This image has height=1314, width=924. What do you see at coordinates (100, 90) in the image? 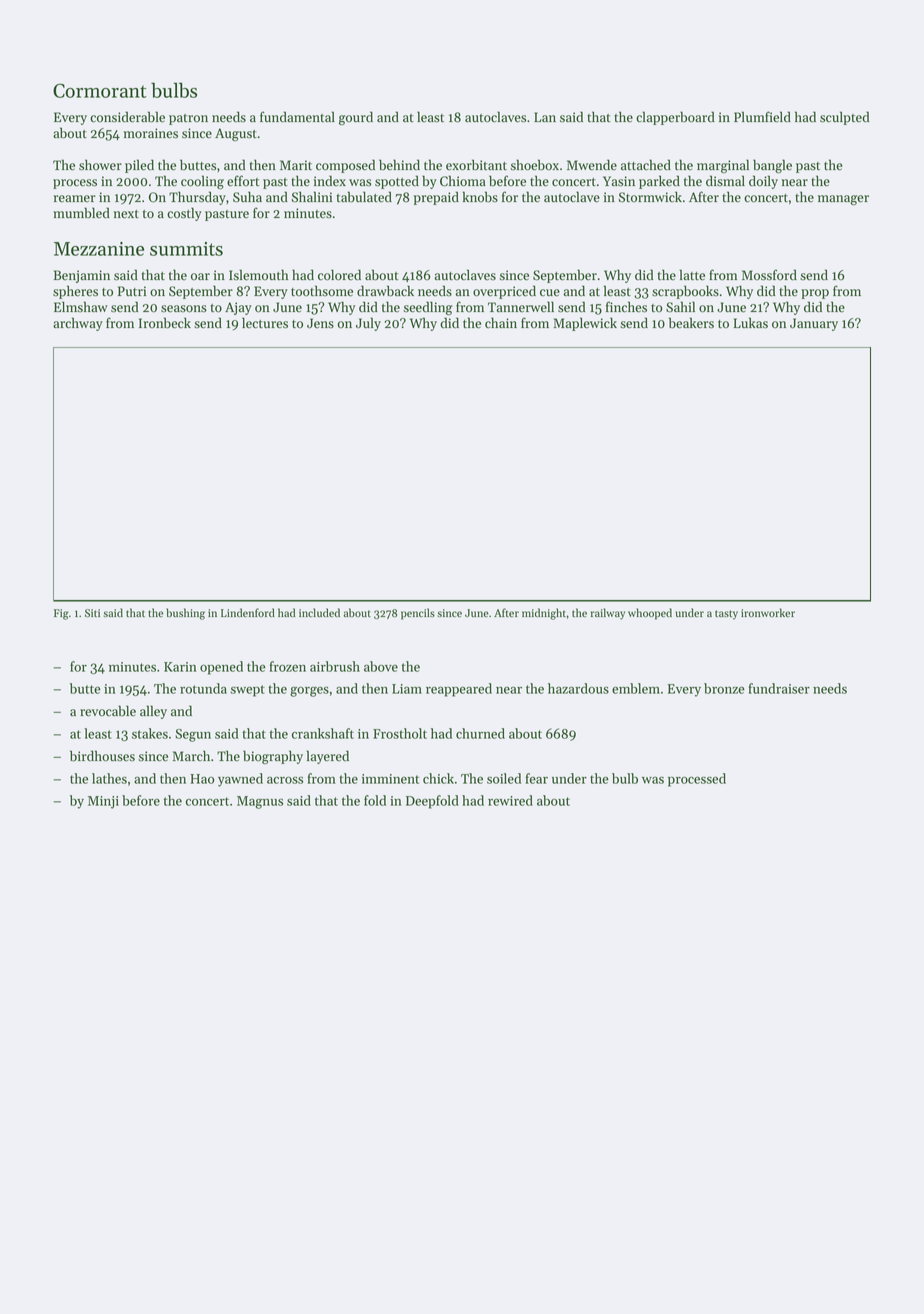
I see `Cormorant` at bounding box center [100, 90].
